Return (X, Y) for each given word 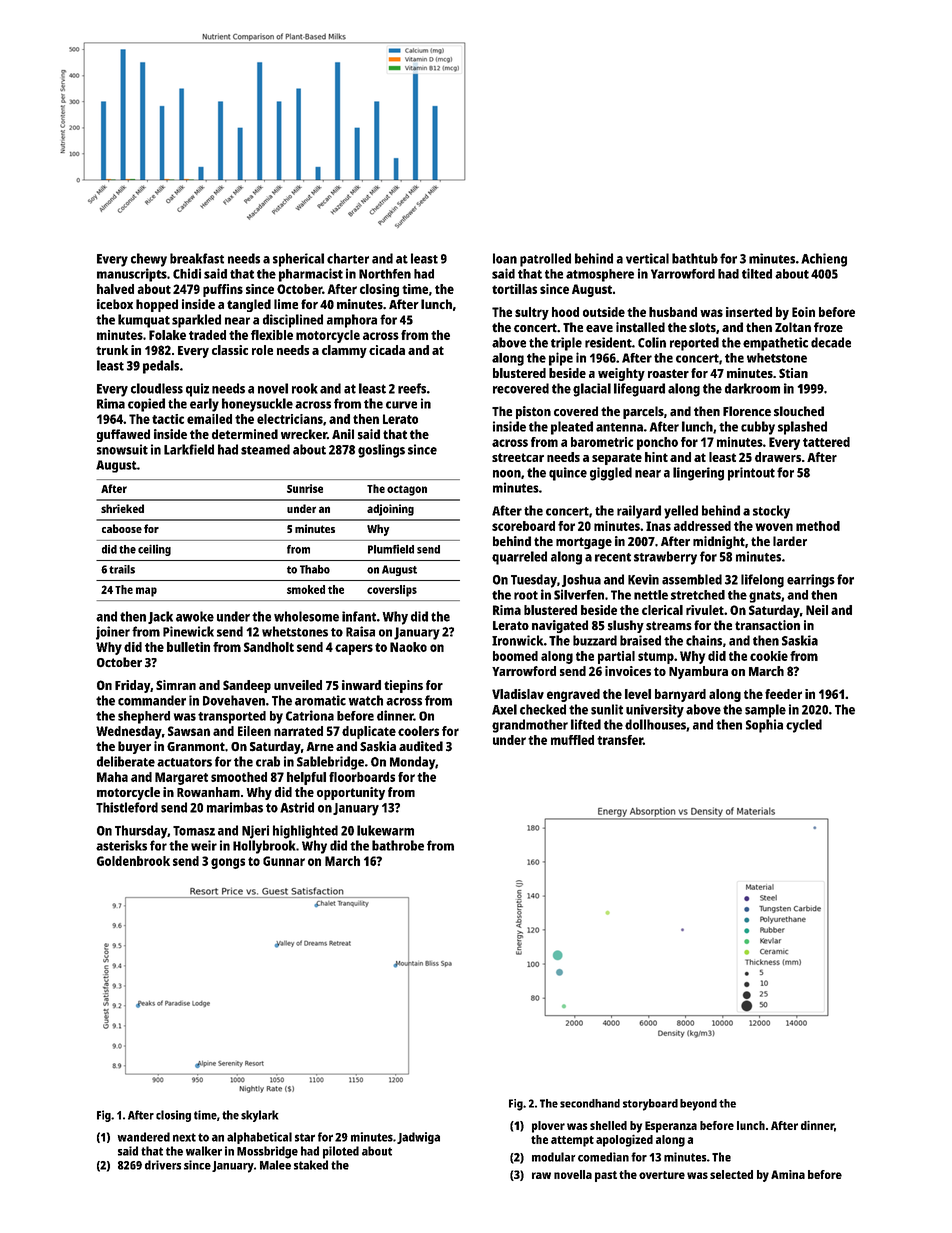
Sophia (764, 726)
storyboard (650, 1105)
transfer (620, 740)
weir (204, 845)
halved (115, 289)
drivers (163, 1165)
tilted (757, 273)
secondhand (590, 1103)
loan (505, 258)
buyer (134, 747)
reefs (412, 388)
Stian (793, 373)
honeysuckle (257, 405)
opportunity (351, 793)
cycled (804, 726)
